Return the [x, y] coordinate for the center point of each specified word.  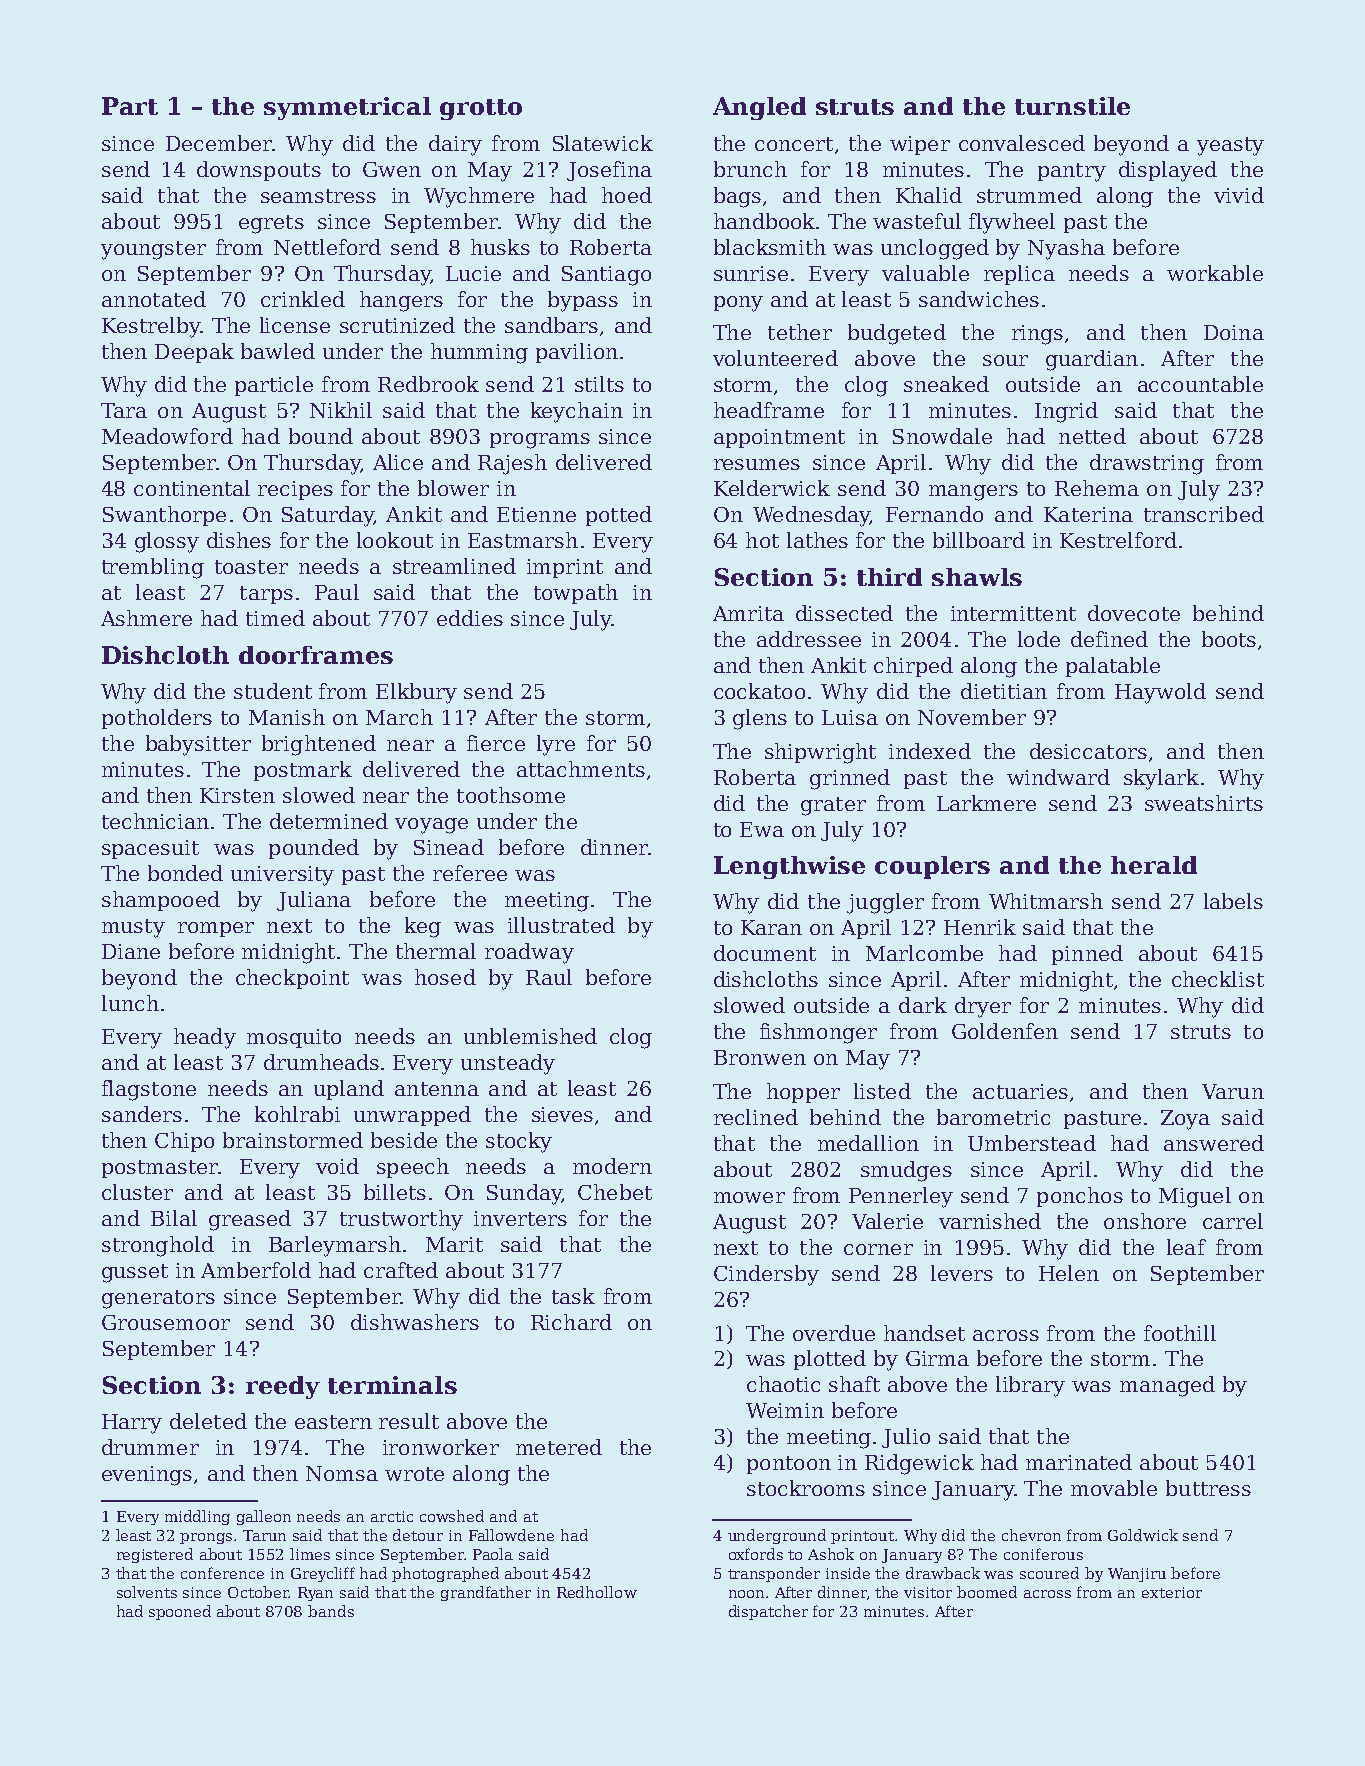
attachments [581, 769]
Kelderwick [772, 488]
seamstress [318, 196]
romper [216, 929]
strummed [1029, 195]
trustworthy [401, 1220]
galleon [264, 1517]
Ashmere [146, 618]
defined [1109, 639]
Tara [124, 410]
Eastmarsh [523, 540]
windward [1058, 777]
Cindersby [766, 1275]
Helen [1069, 1273]
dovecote [1134, 613]
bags [737, 197]
